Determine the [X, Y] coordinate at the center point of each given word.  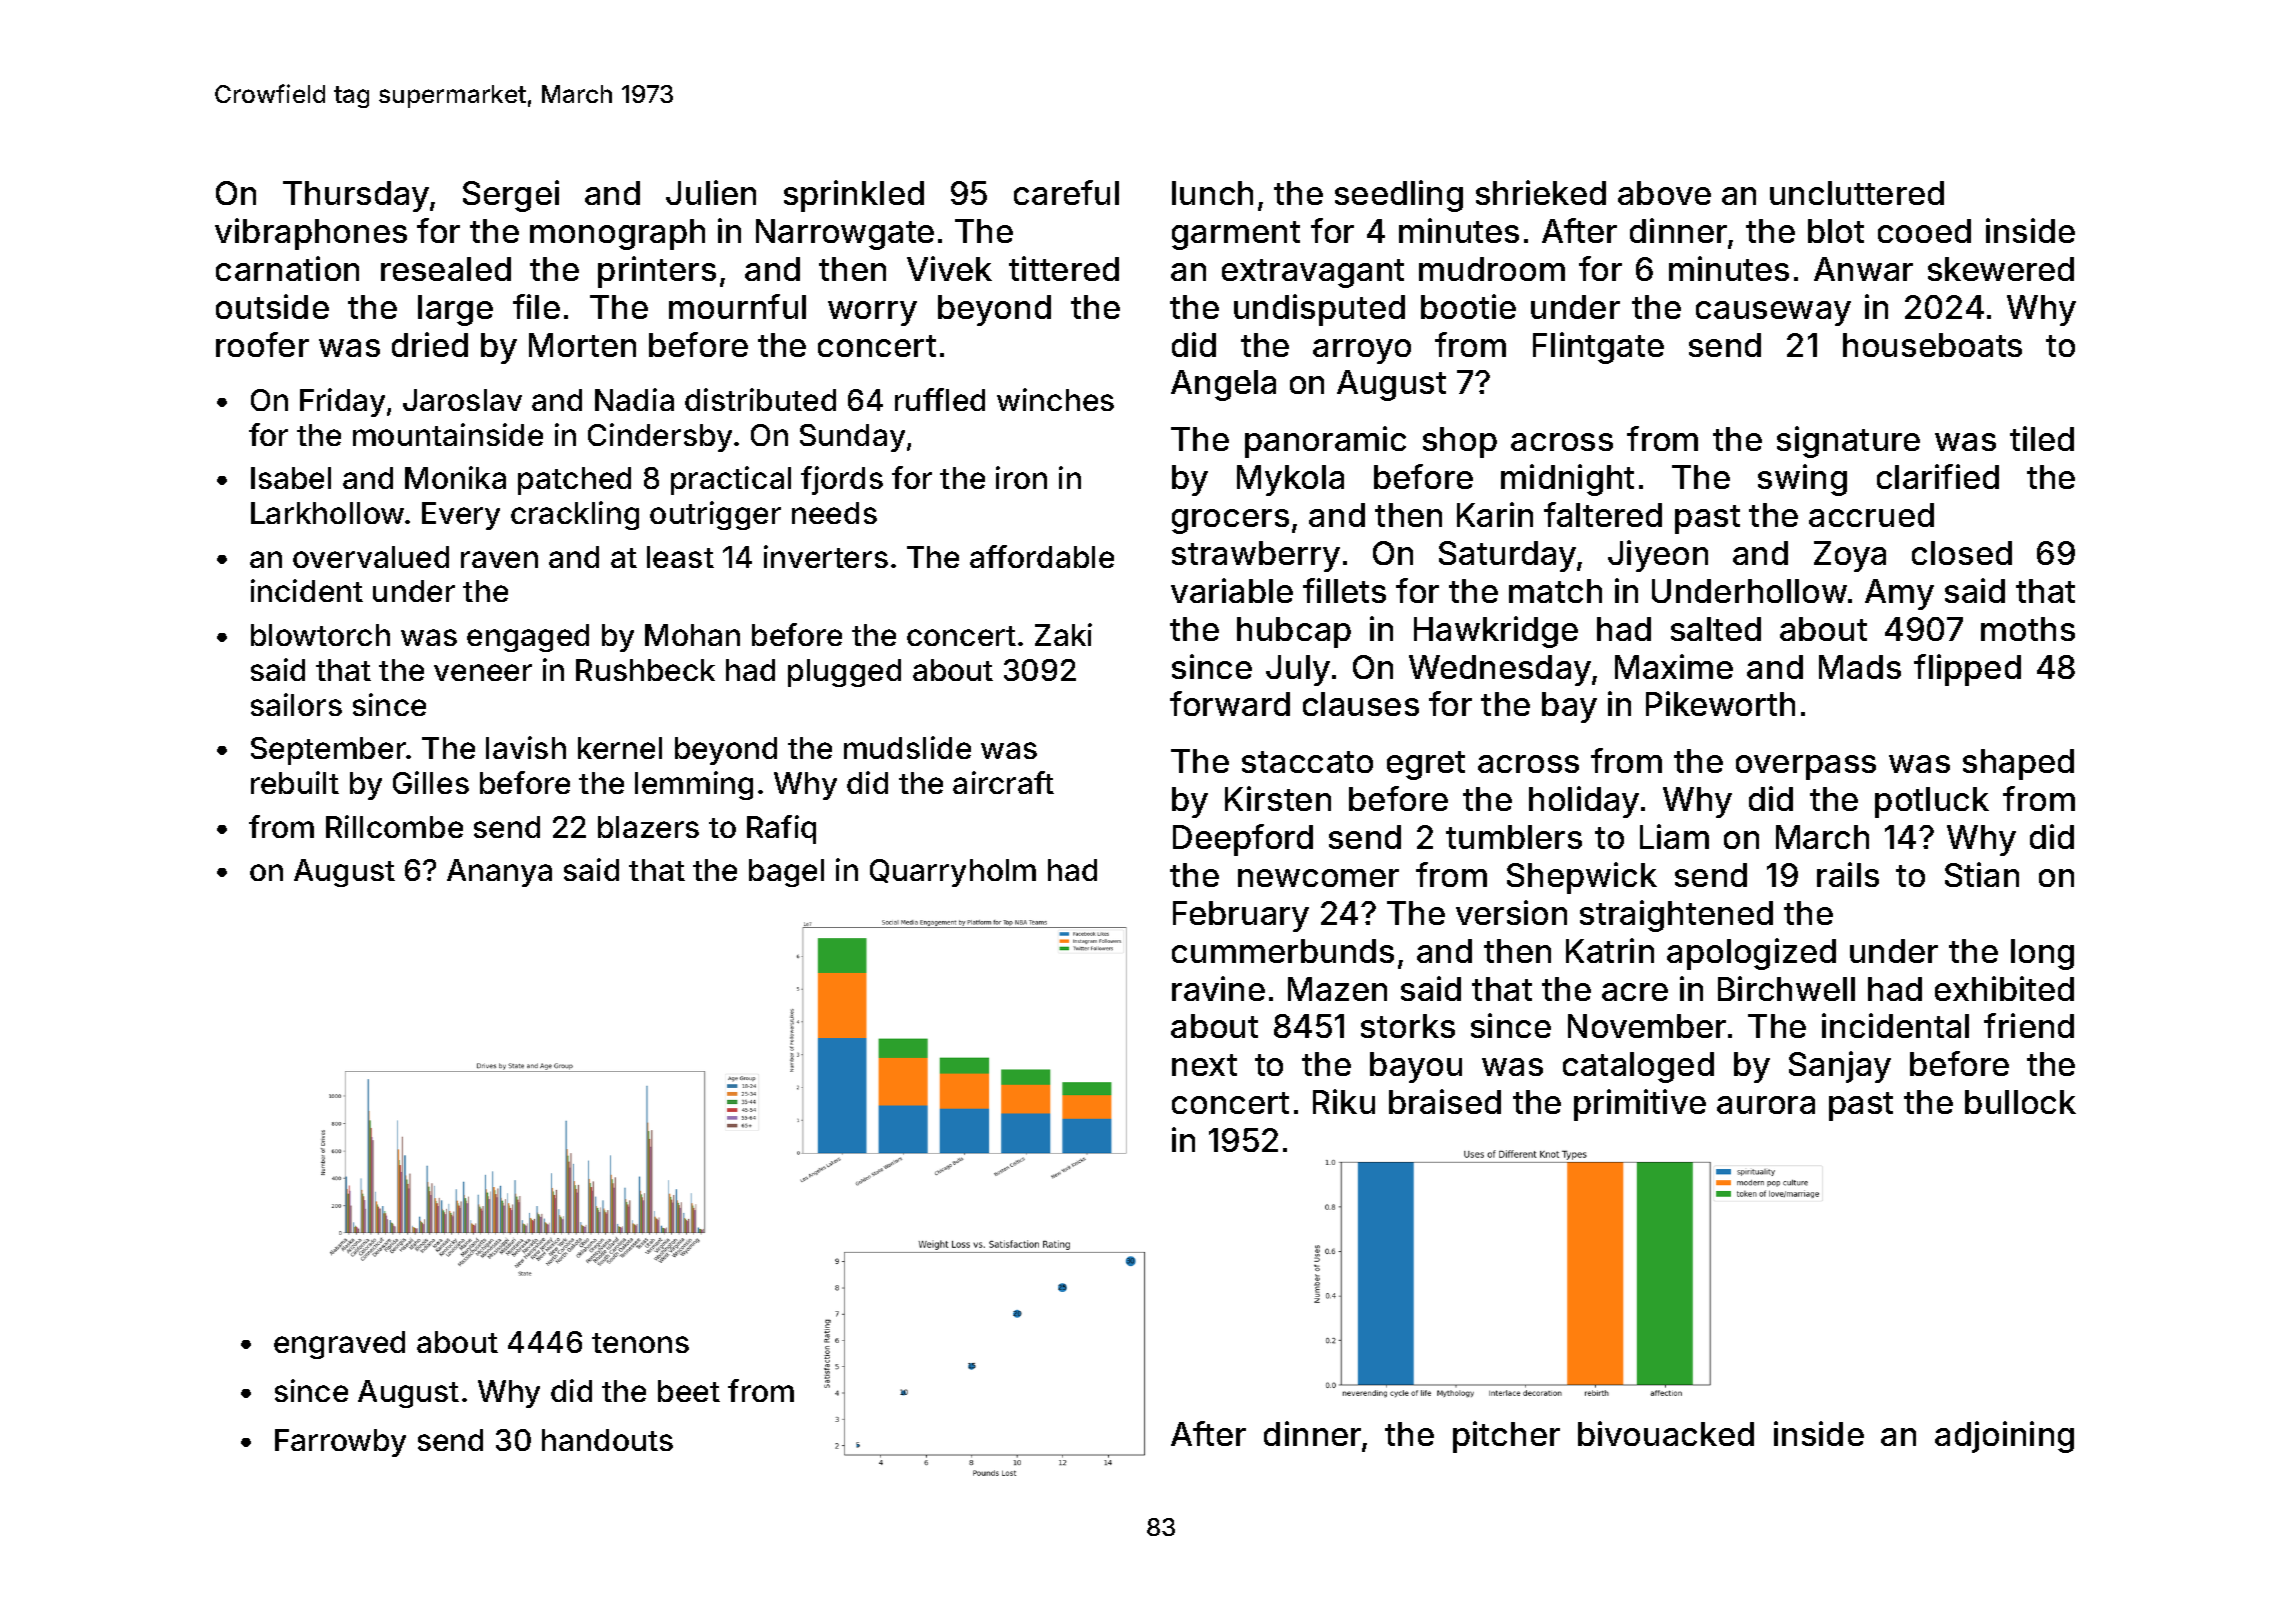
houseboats [1932, 345]
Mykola [1290, 480]
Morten [582, 345]
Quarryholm [953, 873]
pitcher [1506, 1437]
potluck [1932, 802]
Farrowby [340, 1443]
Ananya [499, 873]
